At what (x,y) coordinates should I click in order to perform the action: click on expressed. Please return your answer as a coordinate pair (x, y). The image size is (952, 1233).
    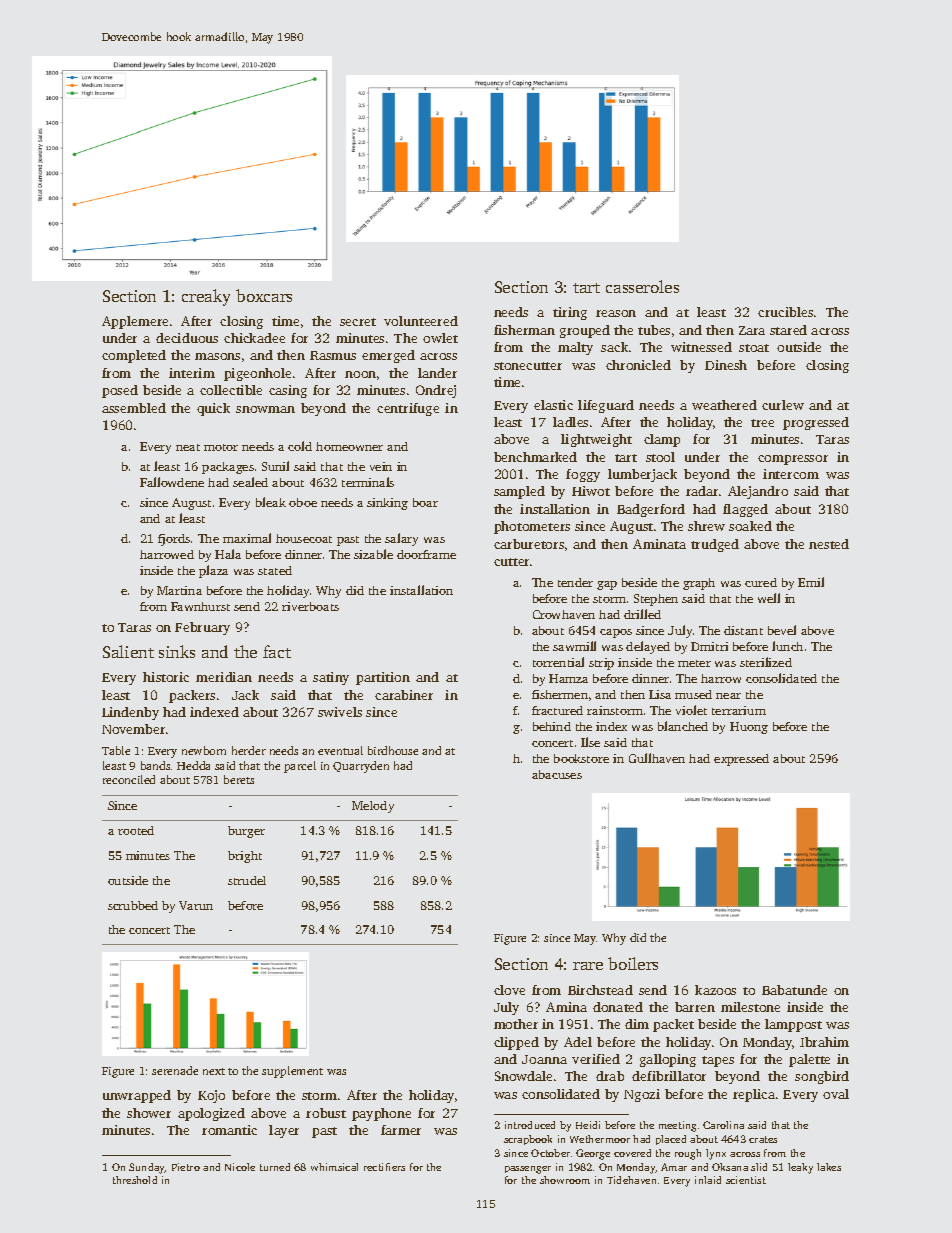
    Looking at the image, I should click on (741, 760).
